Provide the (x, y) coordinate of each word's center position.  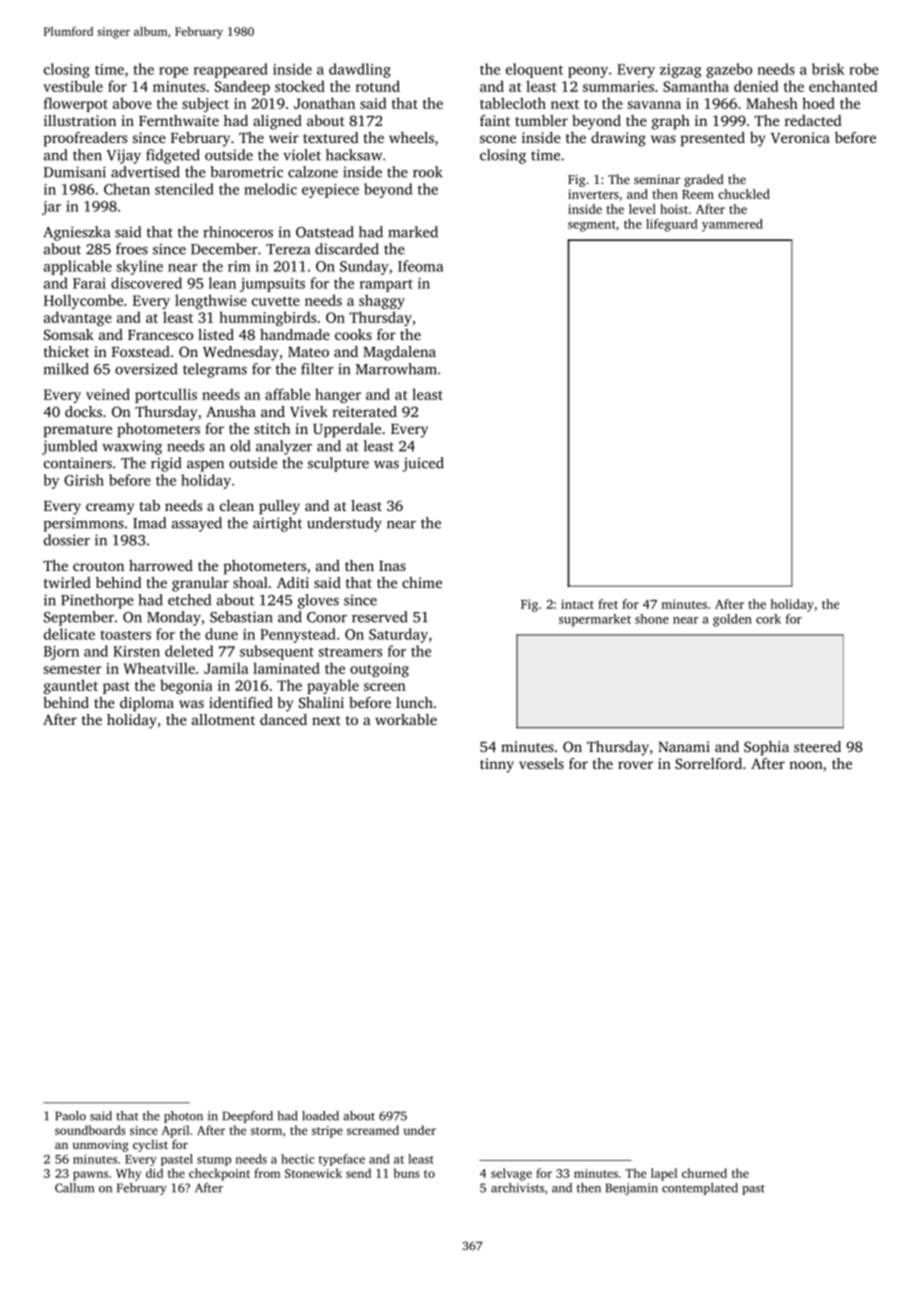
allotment (223, 719)
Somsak (69, 334)
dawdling (360, 70)
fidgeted (173, 156)
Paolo (70, 1116)
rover (635, 765)
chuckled (744, 194)
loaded (320, 1116)
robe (864, 69)
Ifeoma (420, 266)
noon (806, 765)
